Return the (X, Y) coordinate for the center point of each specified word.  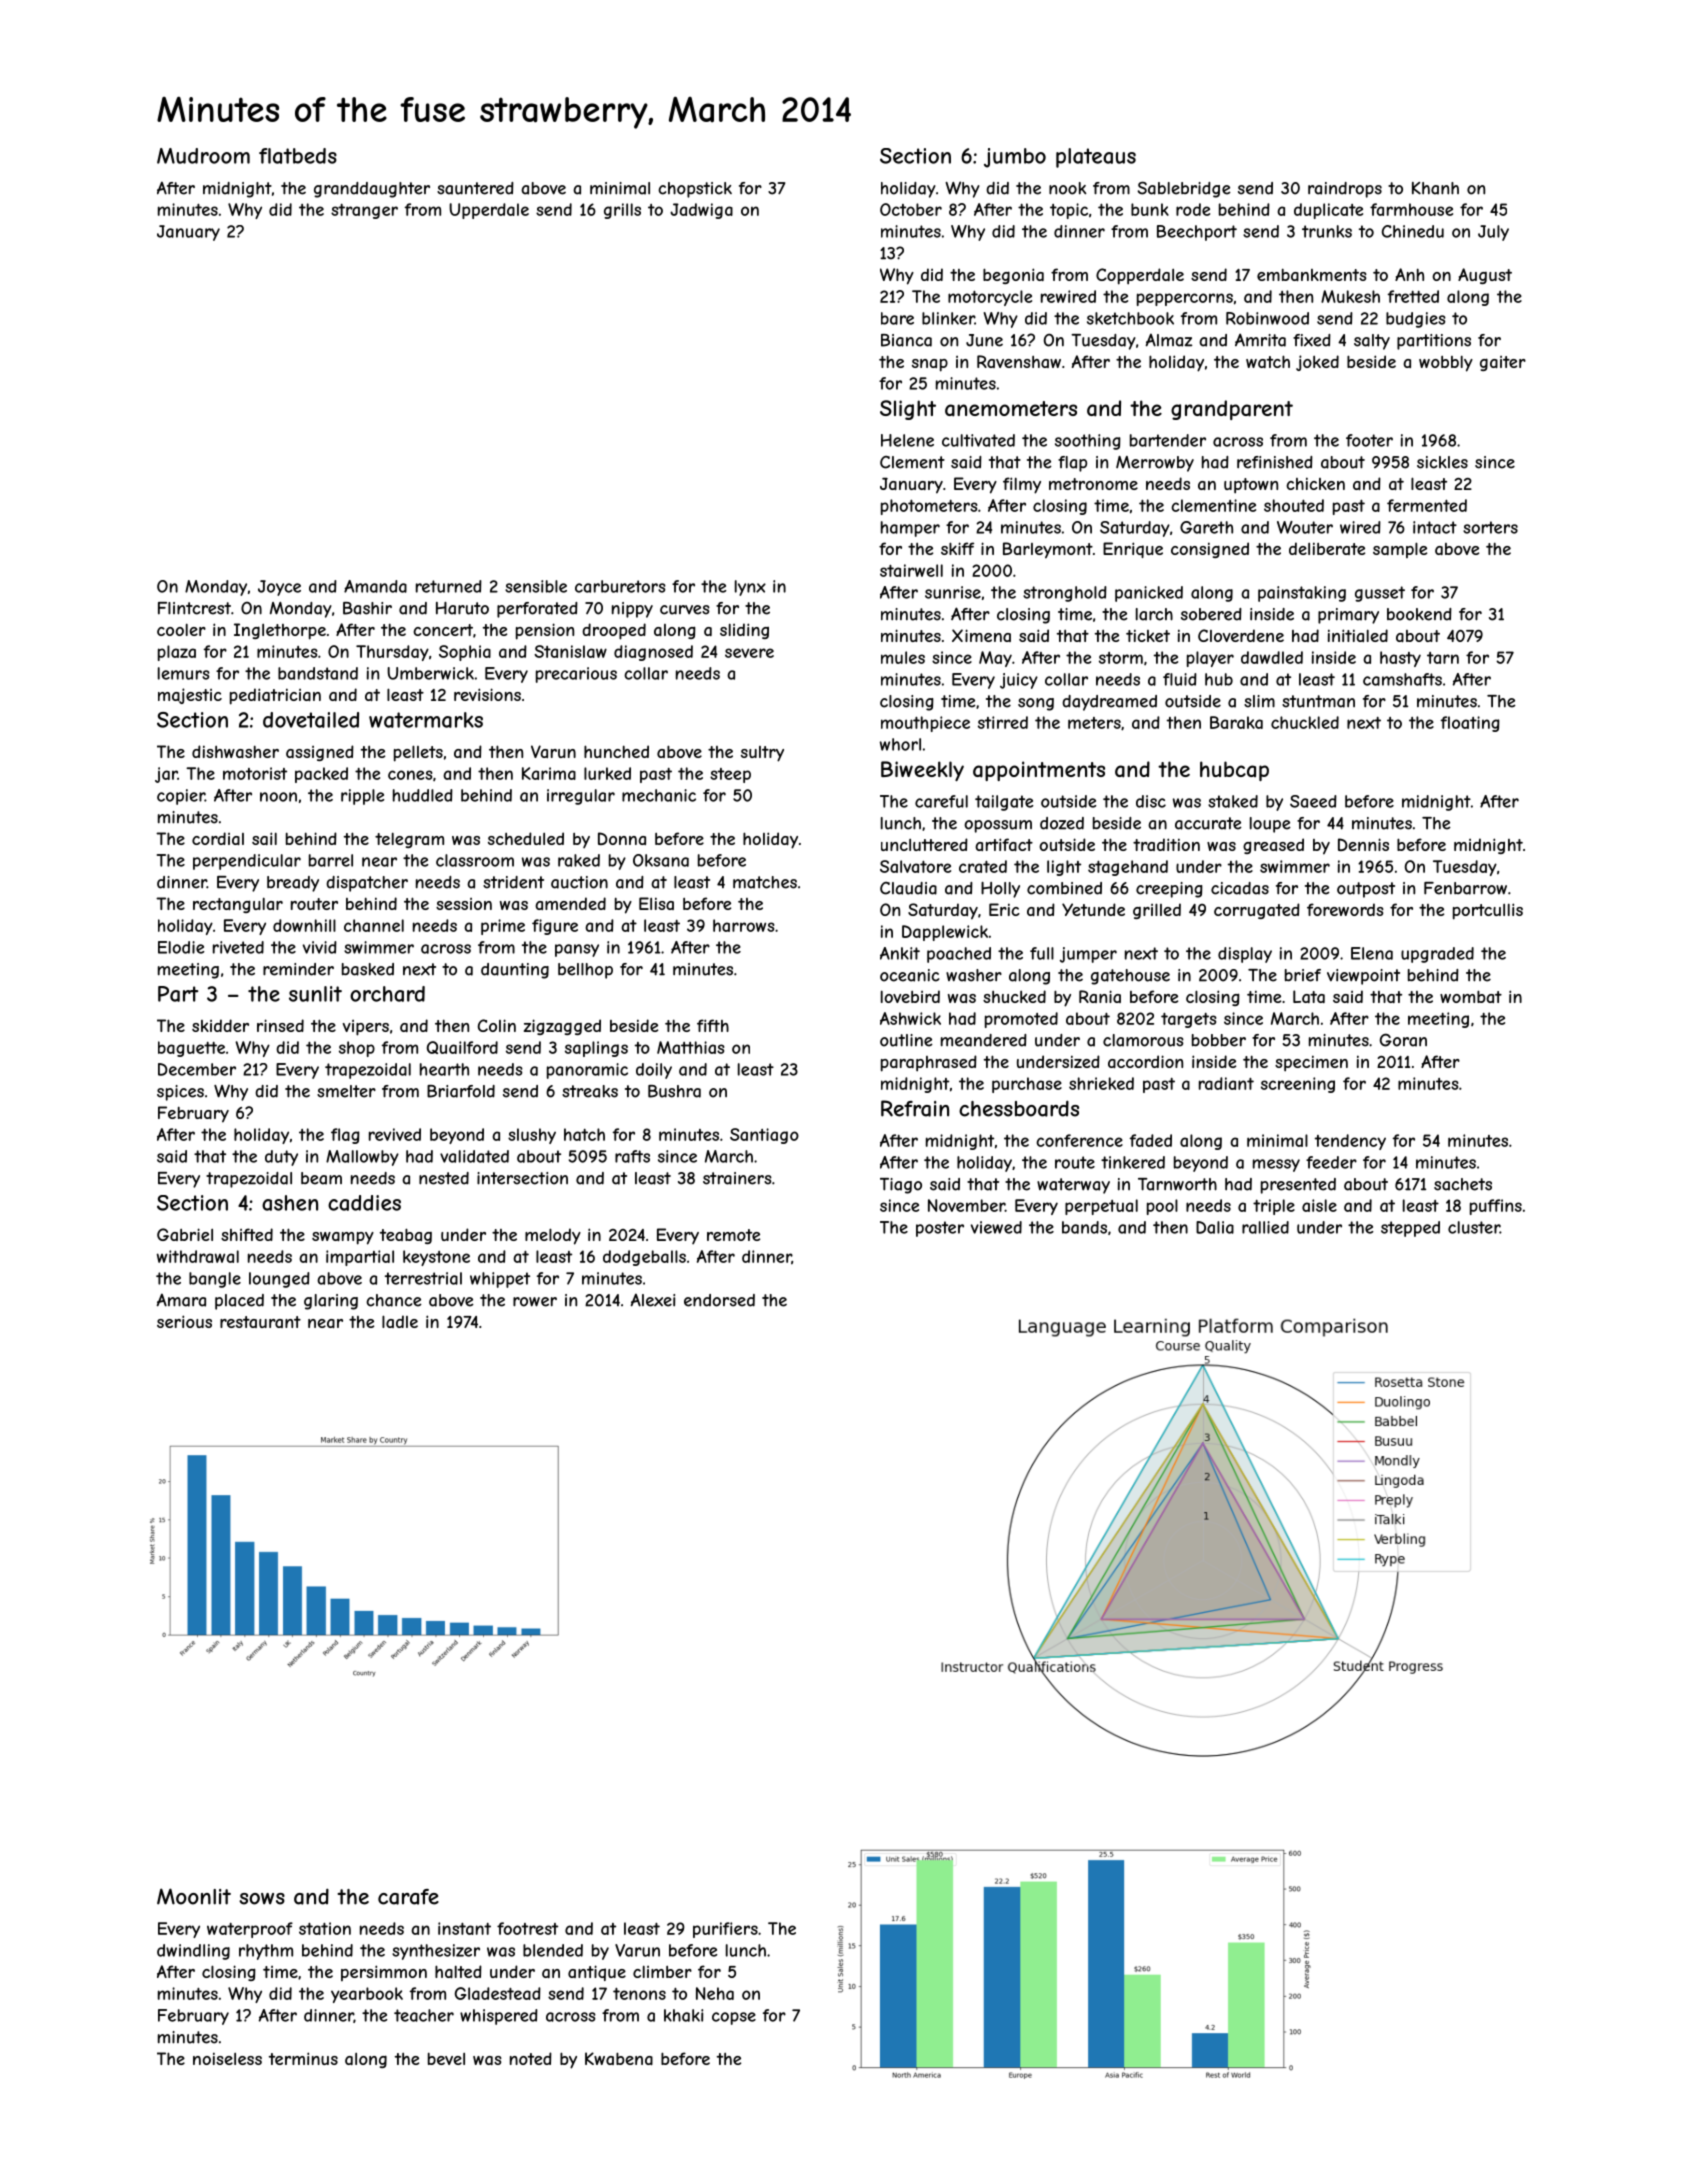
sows (262, 1899)
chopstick (695, 190)
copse (734, 2018)
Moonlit (194, 1896)
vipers (366, 1028)
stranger (364, 211)
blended (553, 1950)
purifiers (725, 1930)
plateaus (1096, 158)
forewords (1345, 909)
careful (941, 801)
